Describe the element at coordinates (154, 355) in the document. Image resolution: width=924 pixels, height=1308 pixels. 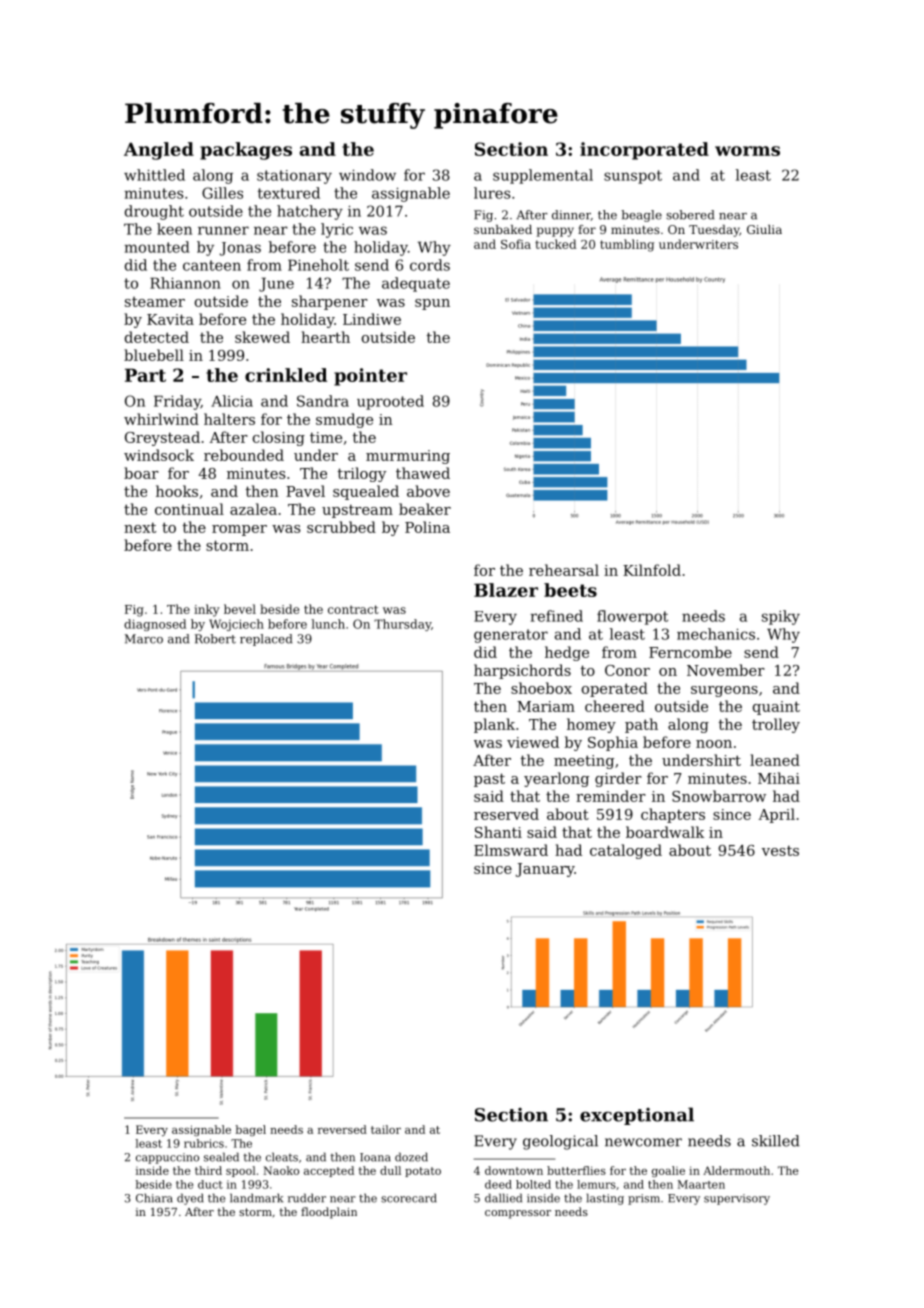
I see `bluebell` at that location.
